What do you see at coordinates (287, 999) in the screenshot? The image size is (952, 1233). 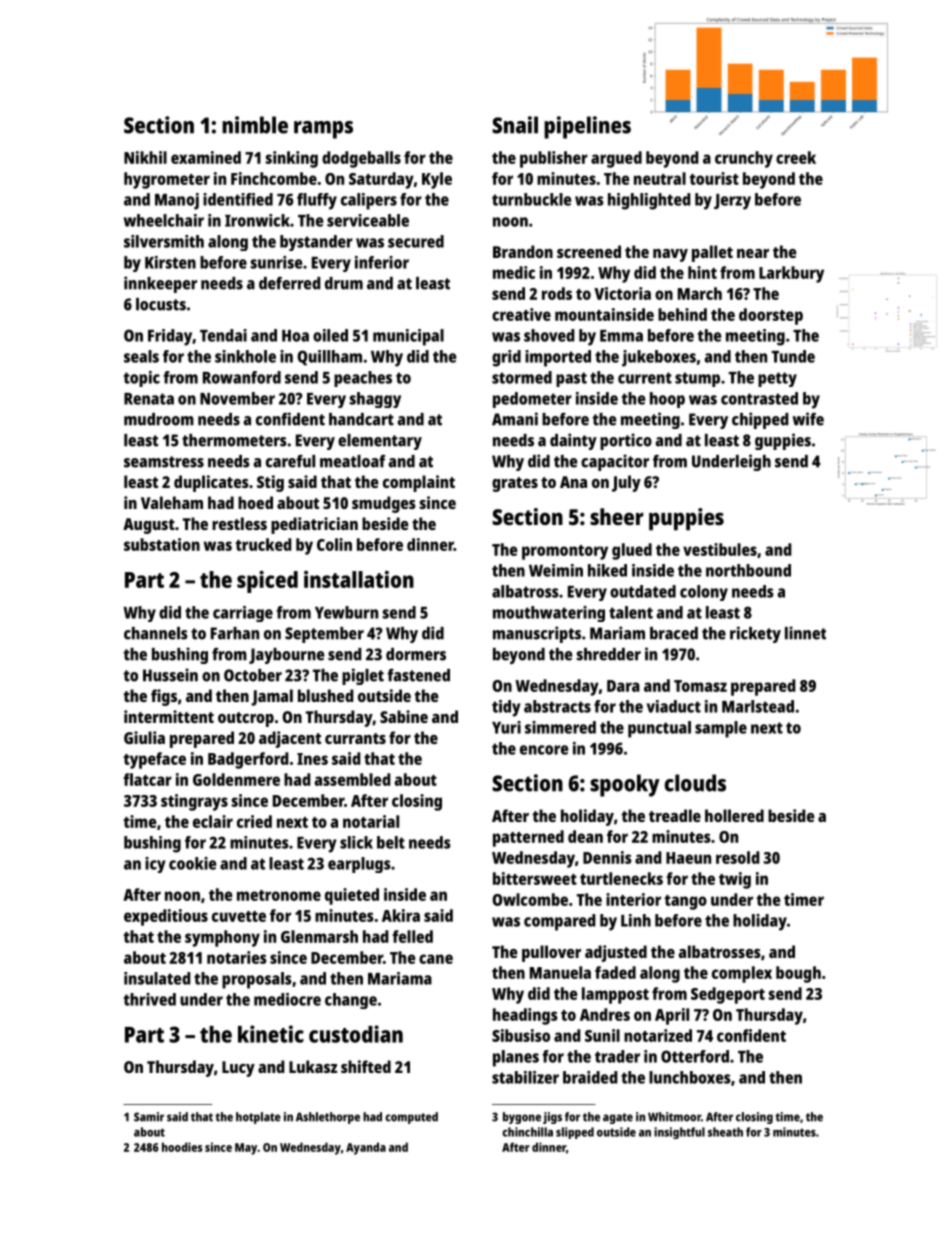 I see `mediocre` at bounding box center [287, 999].
